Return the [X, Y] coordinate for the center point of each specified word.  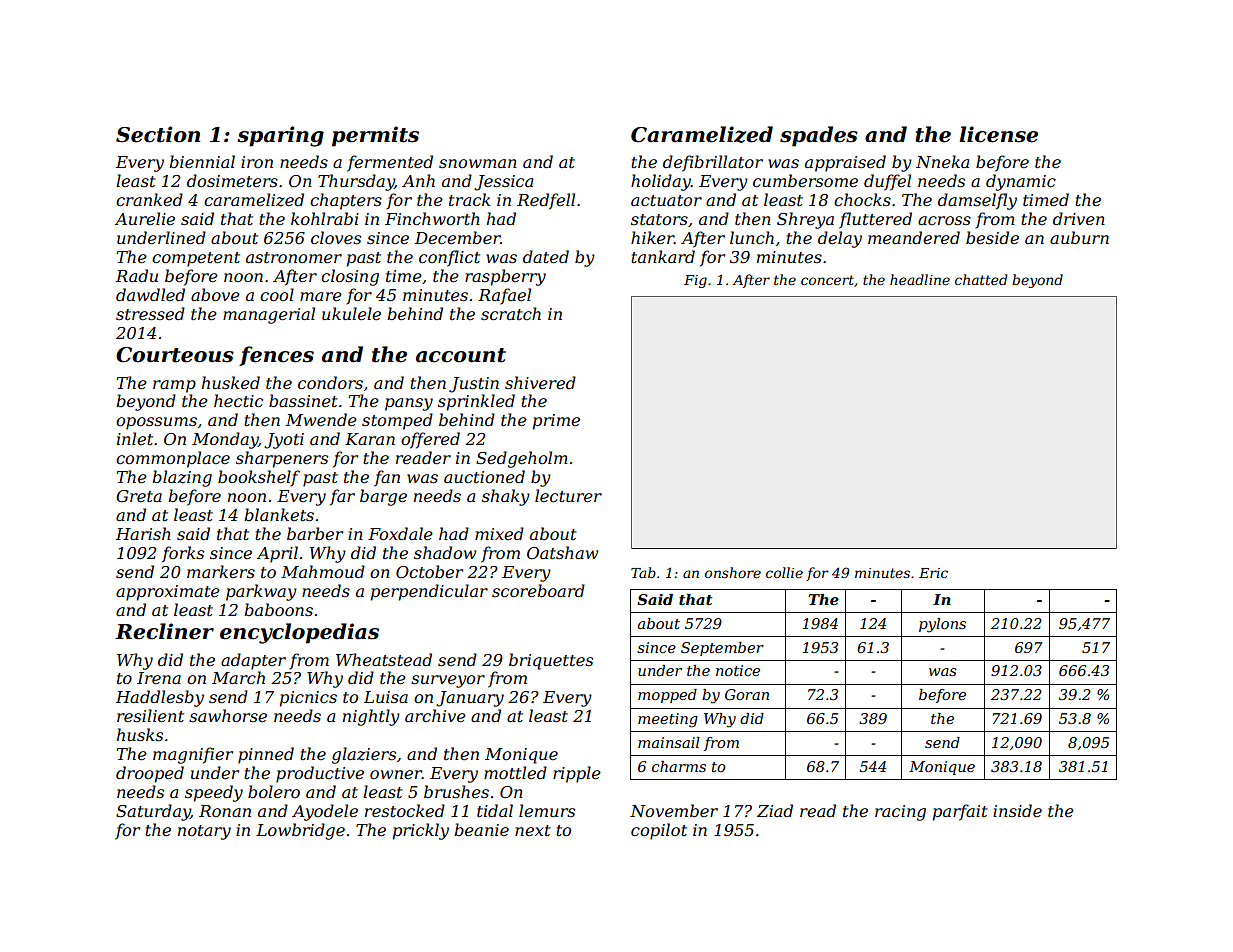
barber [315, 533]
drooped [150, 774]
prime [556, 422]
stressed [150, 313]
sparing [280, 136]
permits [375, 136]
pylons [942, 625]
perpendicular [429, 592]
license [998, 134]
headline [920, 279]
